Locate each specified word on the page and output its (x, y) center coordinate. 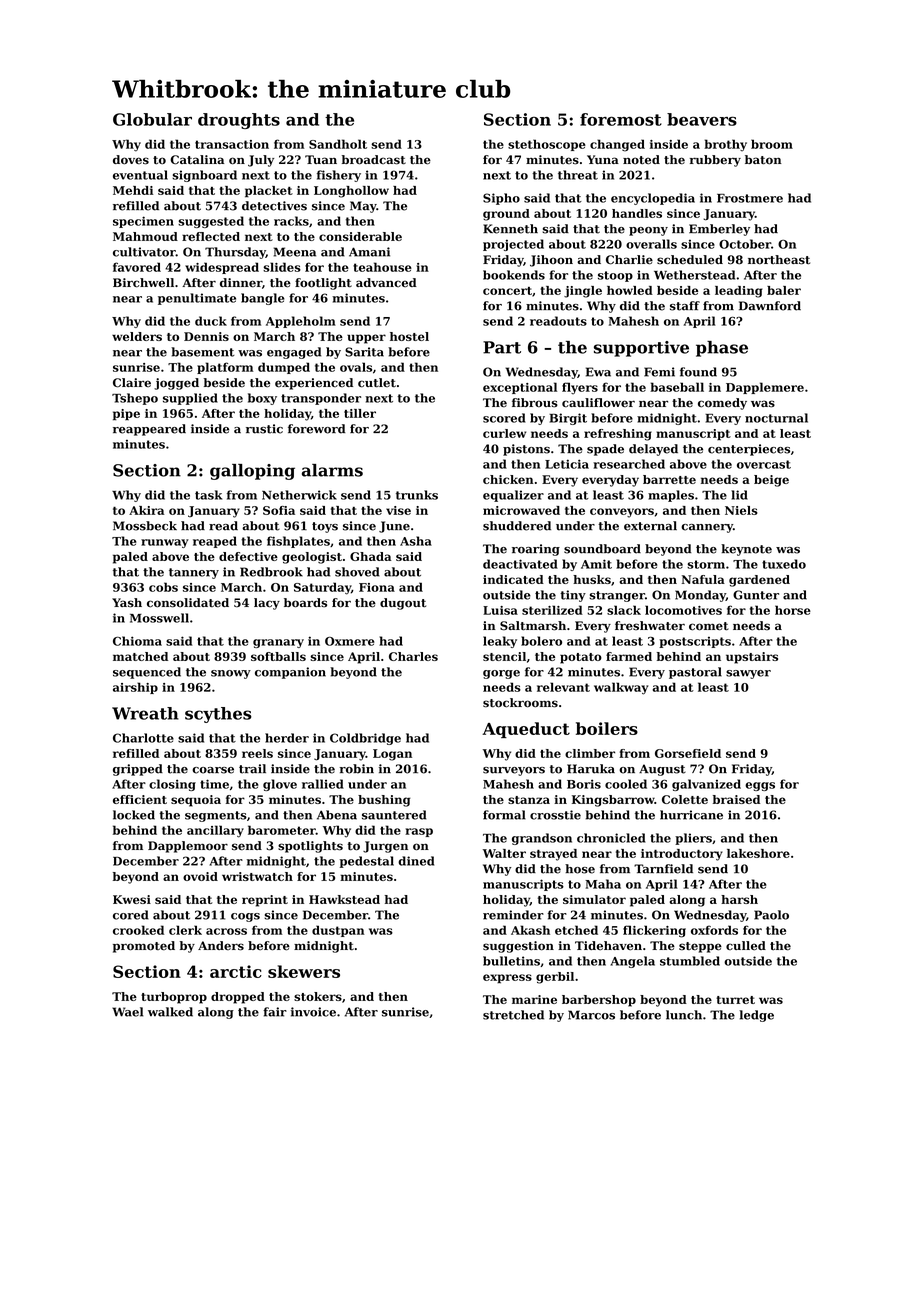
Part (502, 347)
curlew (504, 433)
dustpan (338, 931)
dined (416, 861)
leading (739, 292)
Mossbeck (145, 526)
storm (706, 564)
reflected (211, 236)
